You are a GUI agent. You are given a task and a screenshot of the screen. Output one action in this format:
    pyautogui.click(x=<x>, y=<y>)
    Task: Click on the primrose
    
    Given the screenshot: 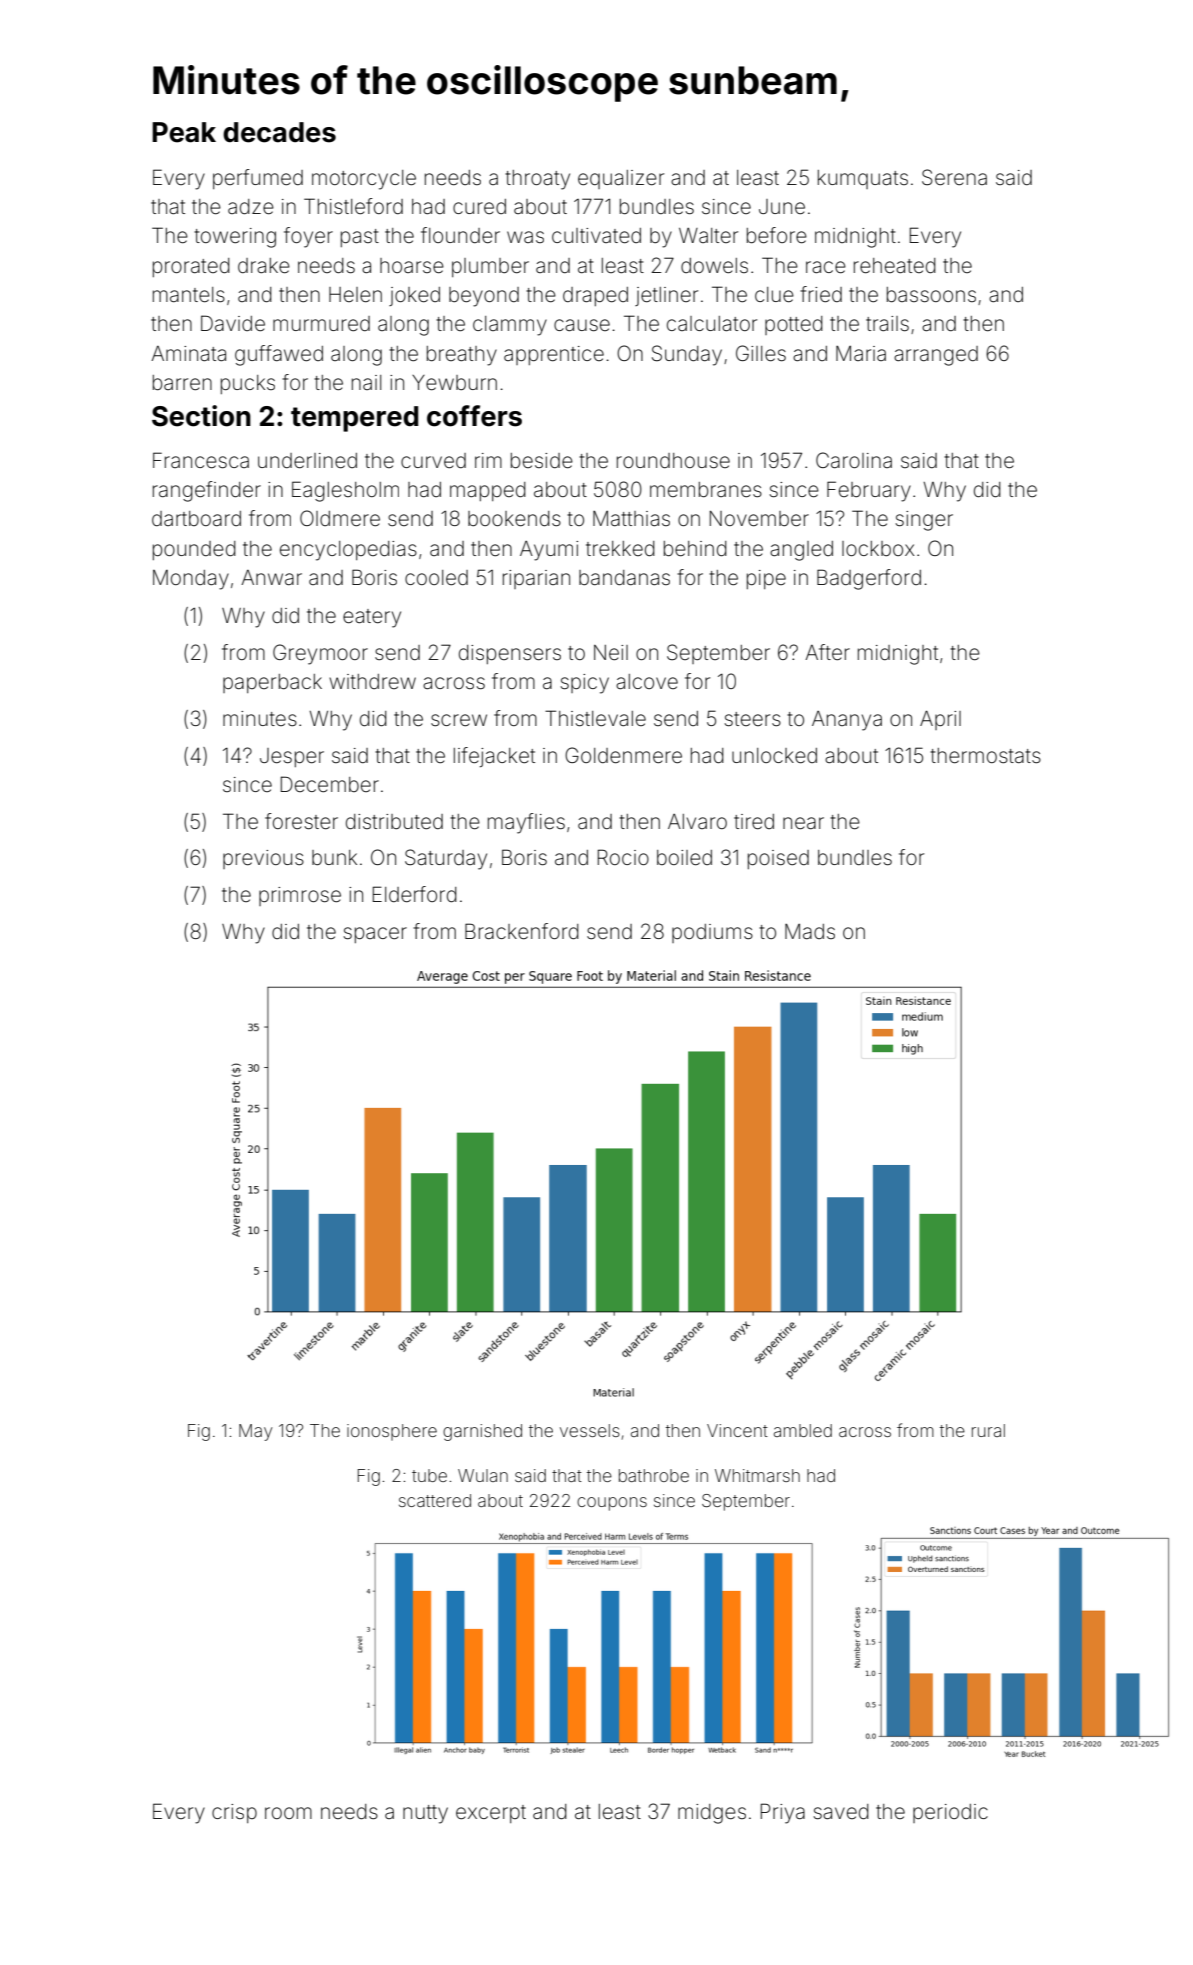 What is the action you would take?
    pyautogui.click(x=300, y=896)
